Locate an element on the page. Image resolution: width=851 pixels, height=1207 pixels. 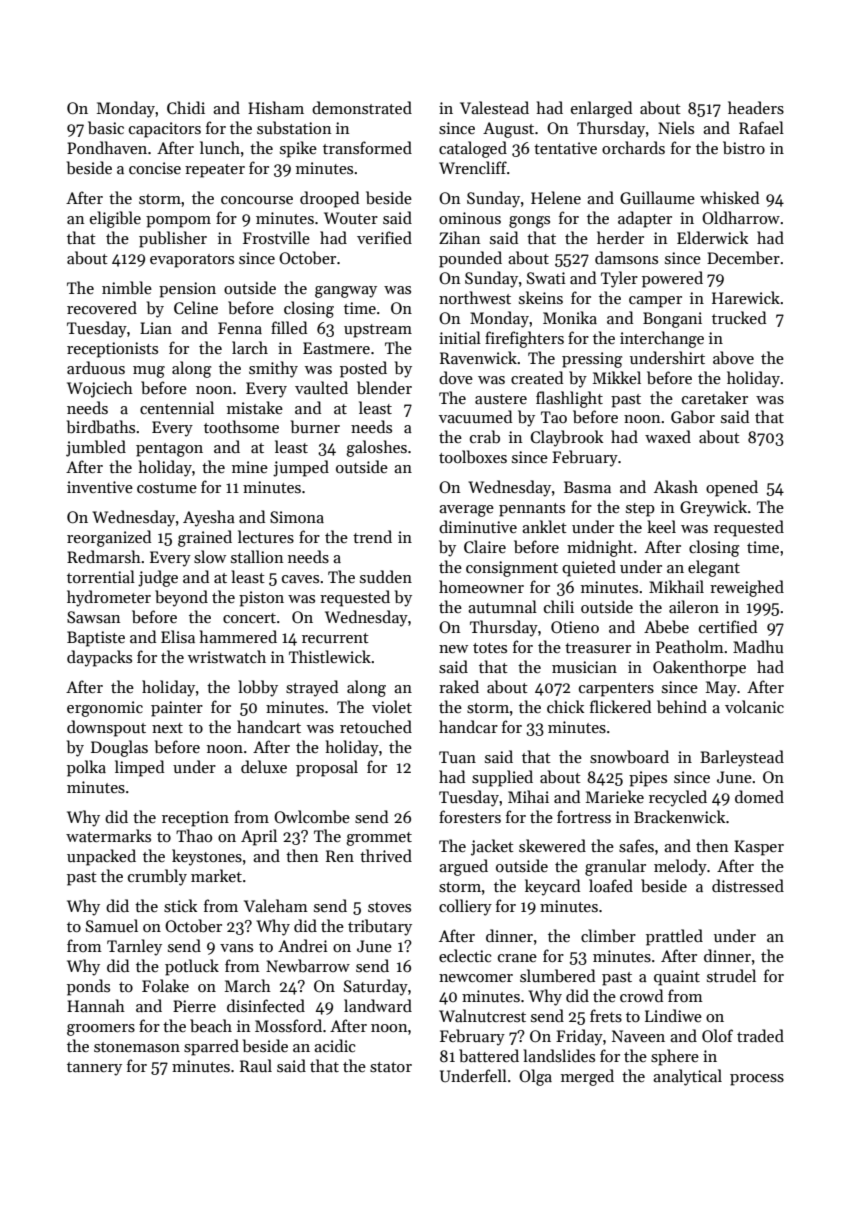
Rafael is located at coordinates (761, 127).
